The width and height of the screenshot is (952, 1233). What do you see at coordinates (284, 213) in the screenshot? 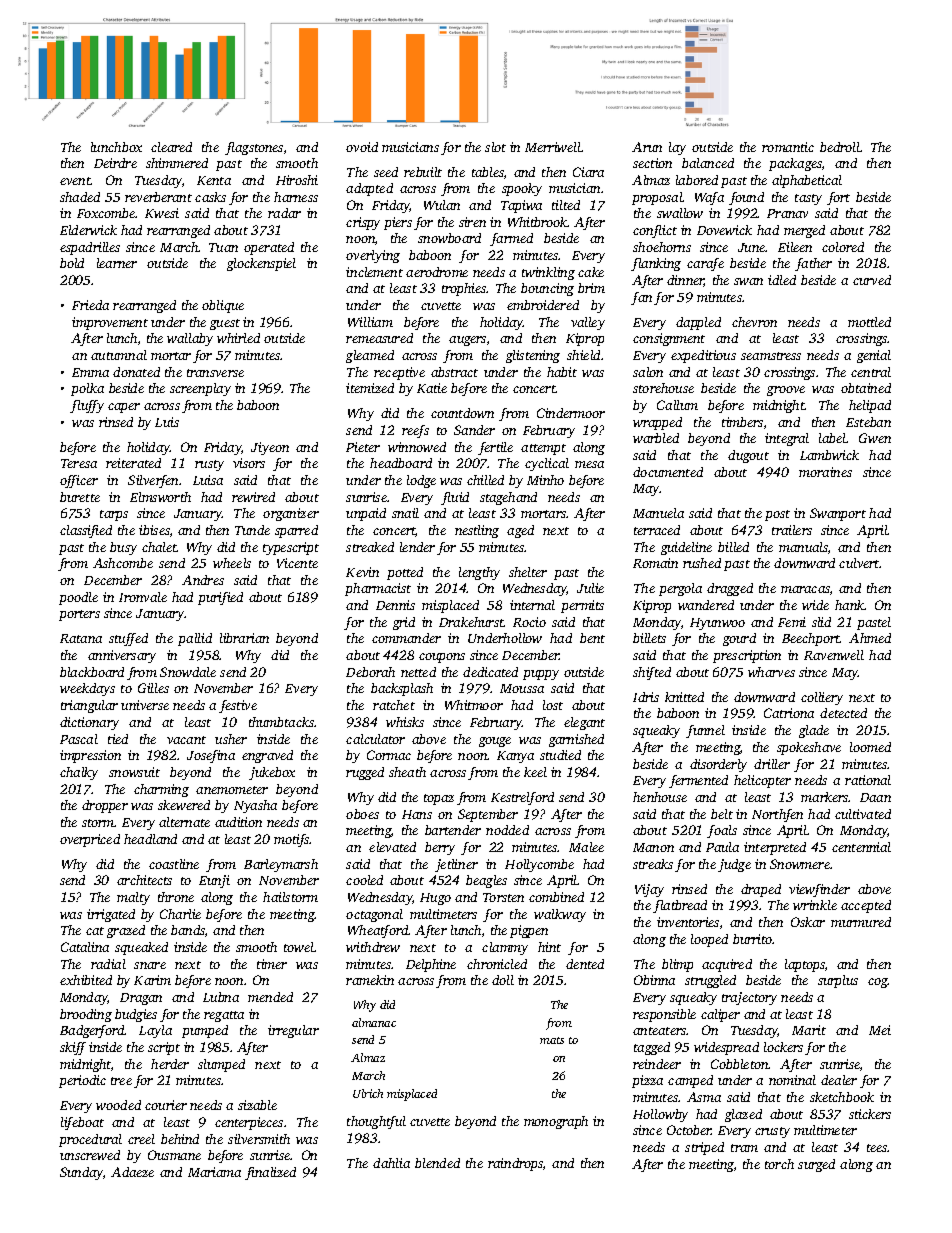
I see `radar` at bounding box center [284, 213].
